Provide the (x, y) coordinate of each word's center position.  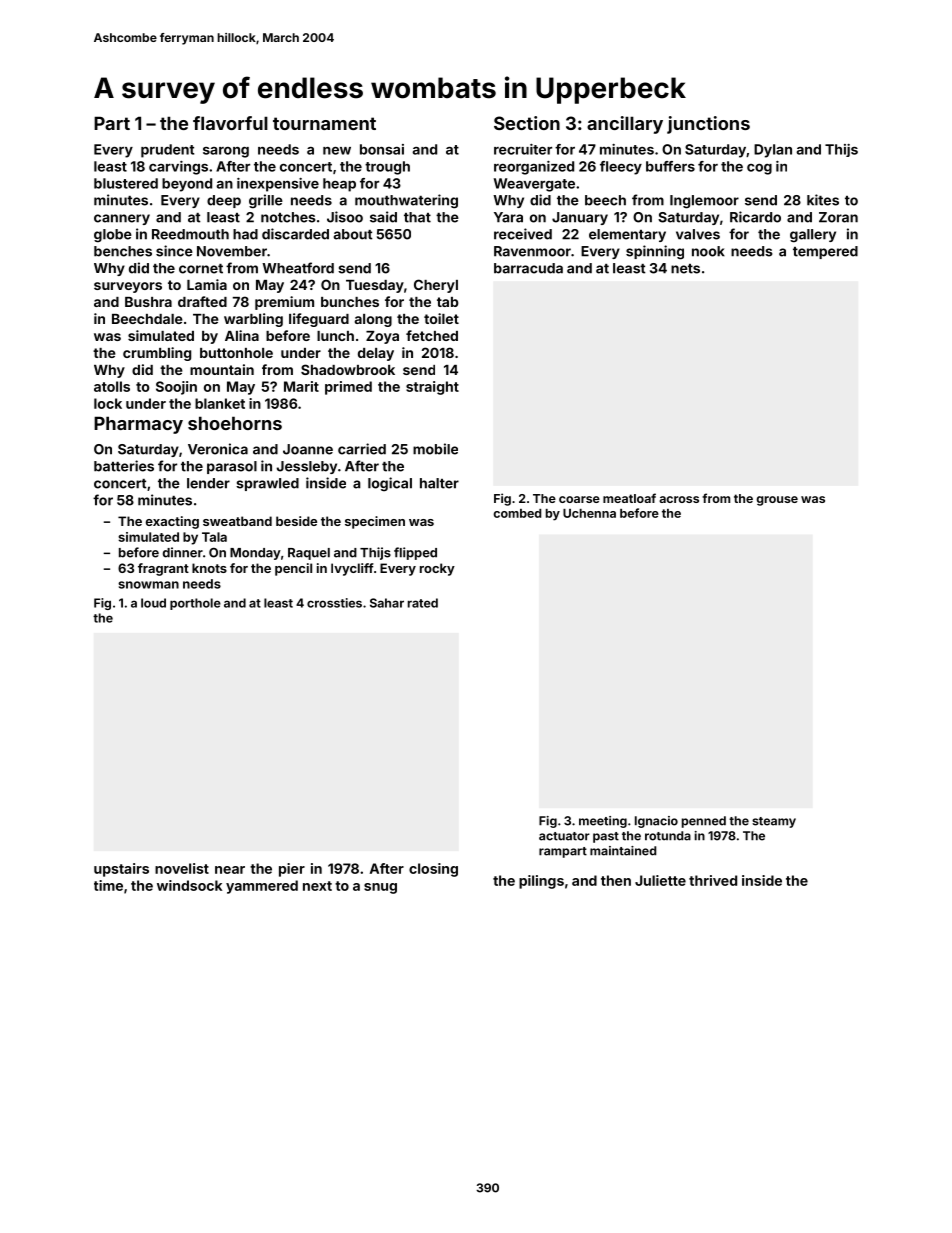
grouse (777, 501)
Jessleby (306, 467)
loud (153, 603)
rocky (437, 569)
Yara (508, 217)
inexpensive (278, 185)
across (679, 499)
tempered (825, 252)
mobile (435, 449)
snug (380, 888)
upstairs (121, 870)
